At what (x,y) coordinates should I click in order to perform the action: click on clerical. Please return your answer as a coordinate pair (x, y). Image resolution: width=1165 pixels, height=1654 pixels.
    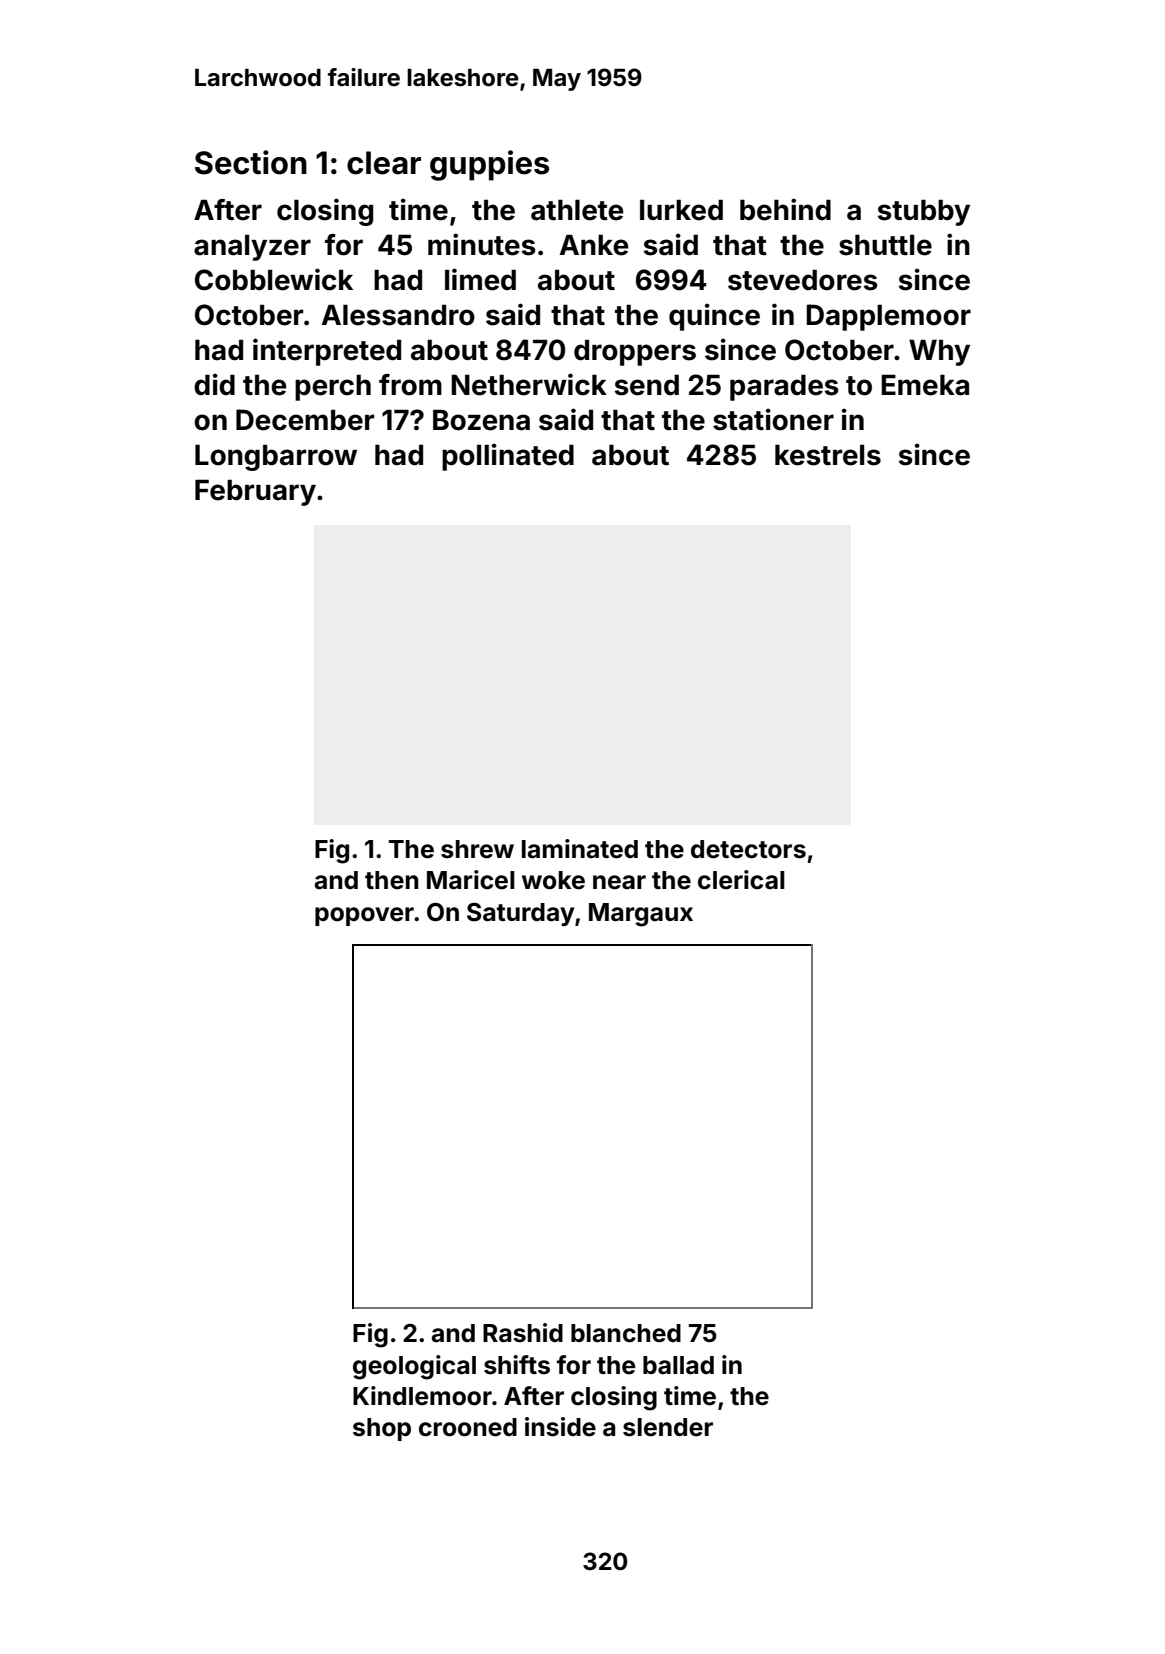
    Looking at the image, I should click on (741, 880).
